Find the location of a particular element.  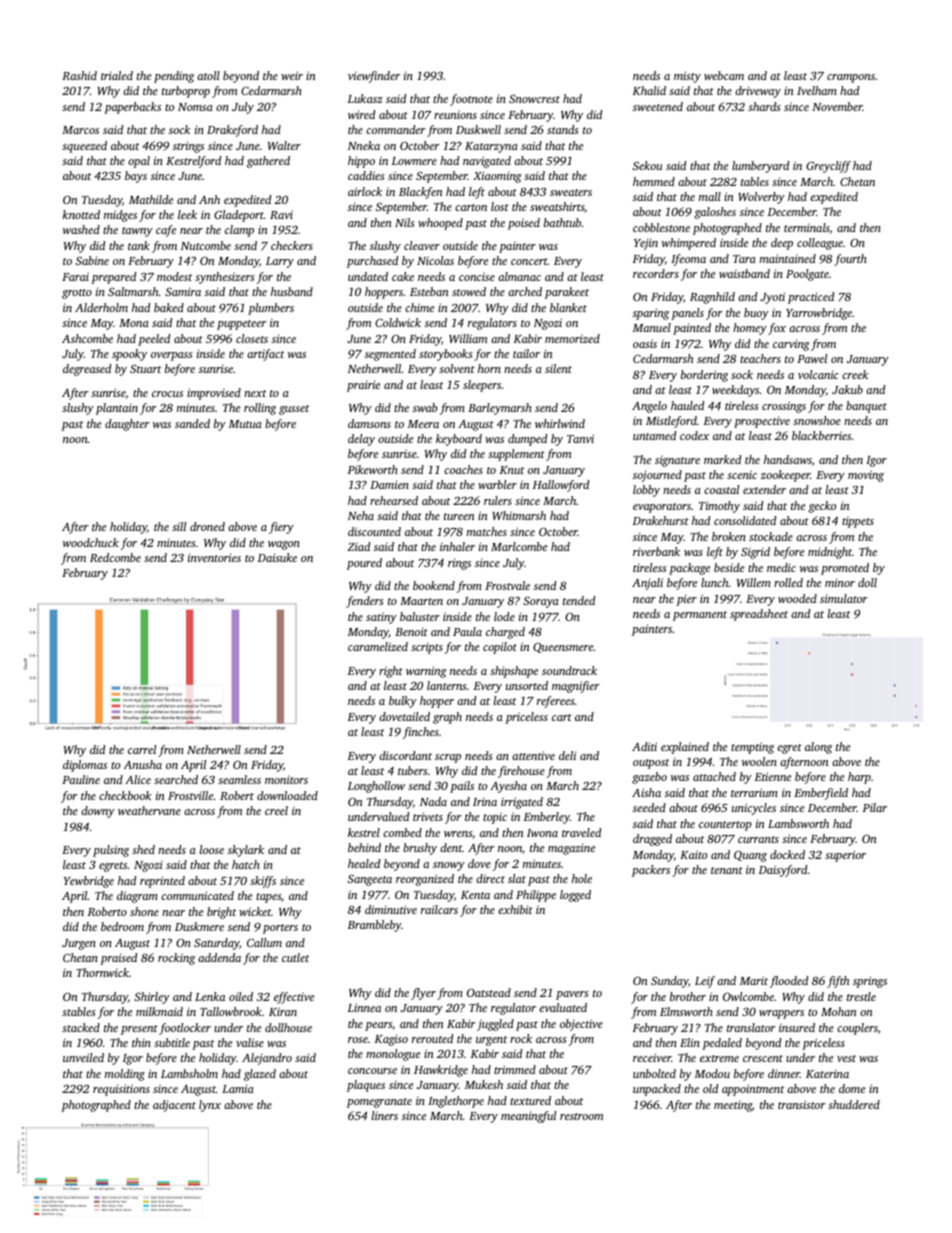

misty is located at coordinates (687, 77).
